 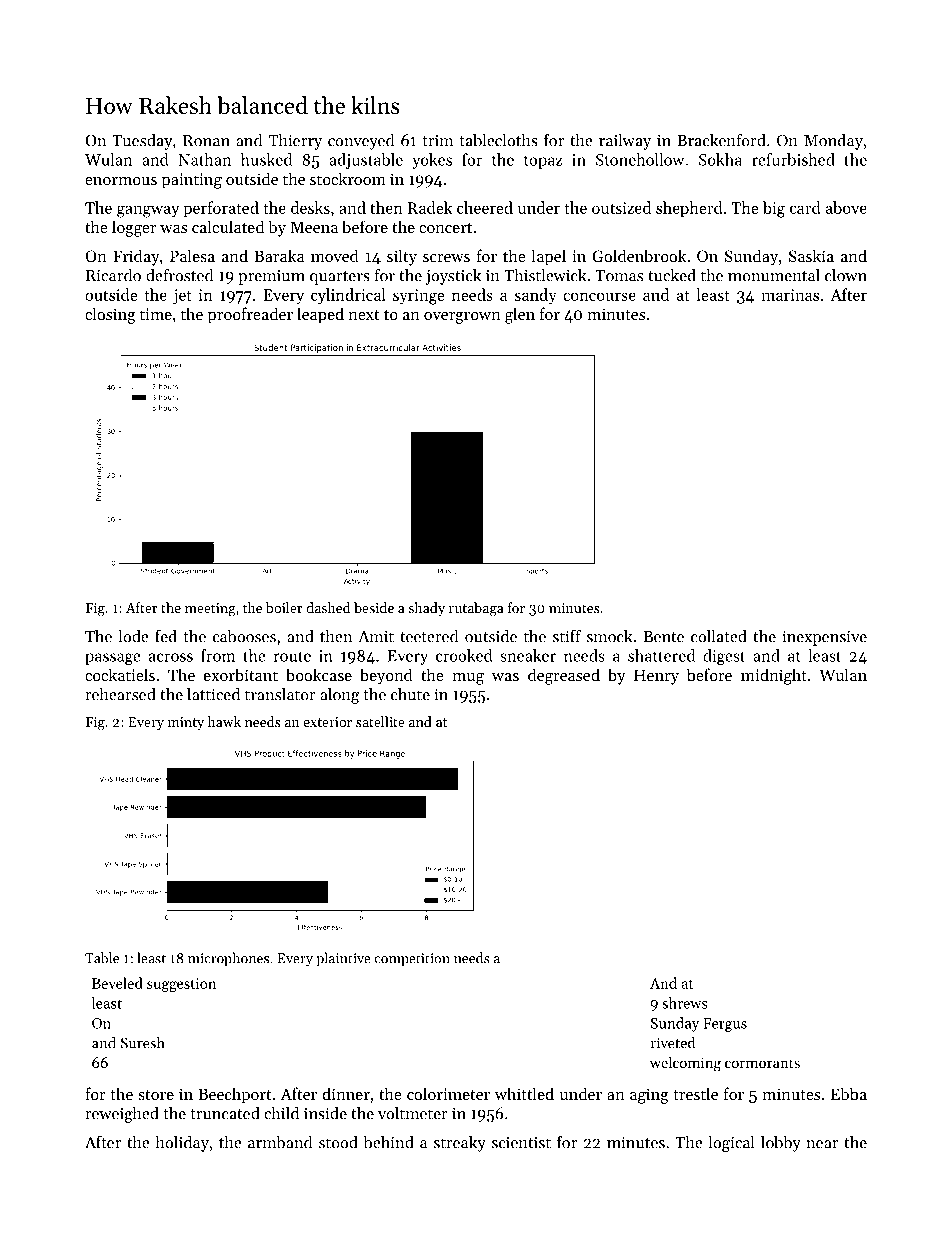 What do you see at coordinates (731, 1144) in the screenshot?
I see `logical` at bounding box center [731, 1144].
